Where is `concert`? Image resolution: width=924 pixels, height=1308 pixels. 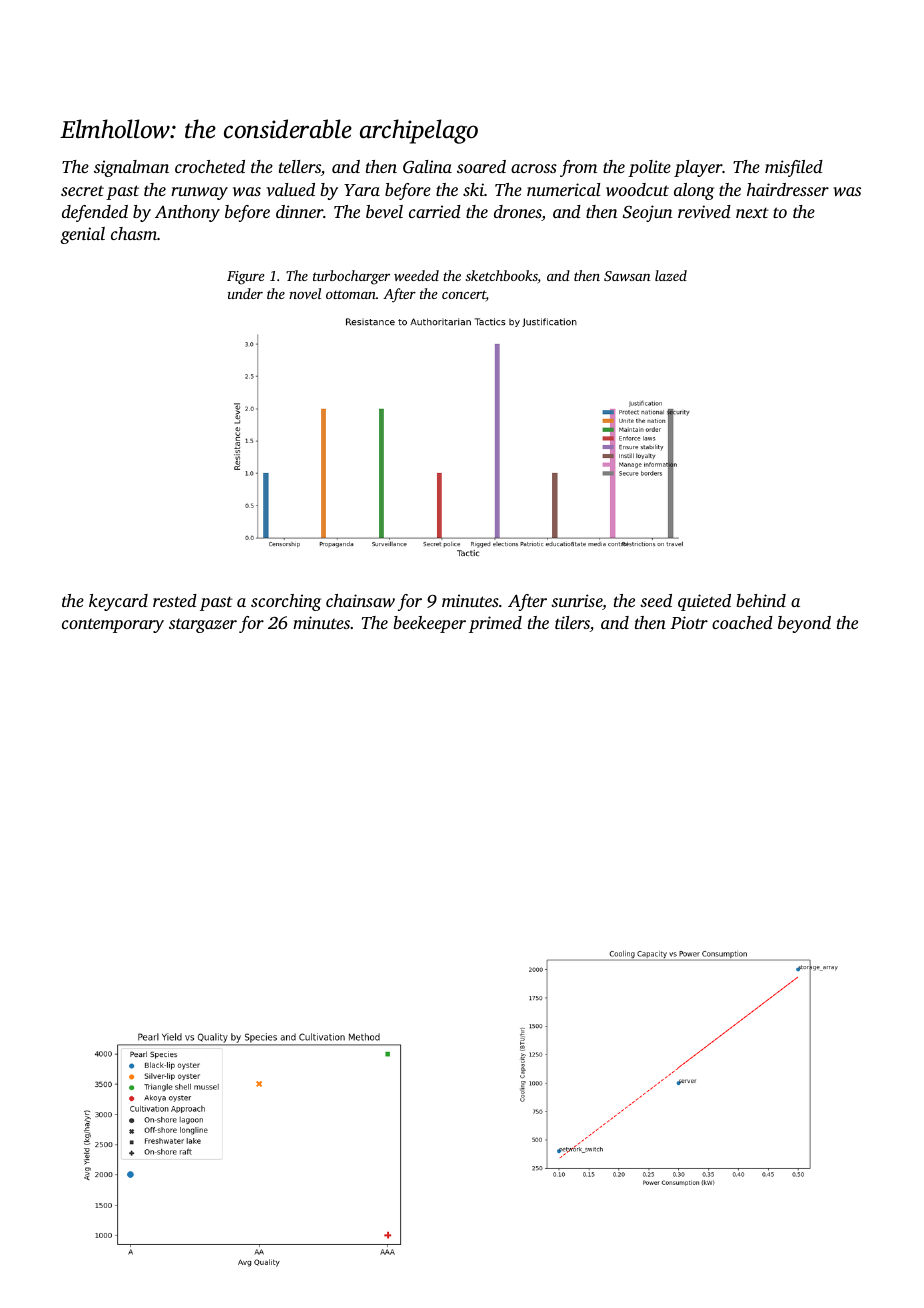 concert is located at coordinates (464, 296).
